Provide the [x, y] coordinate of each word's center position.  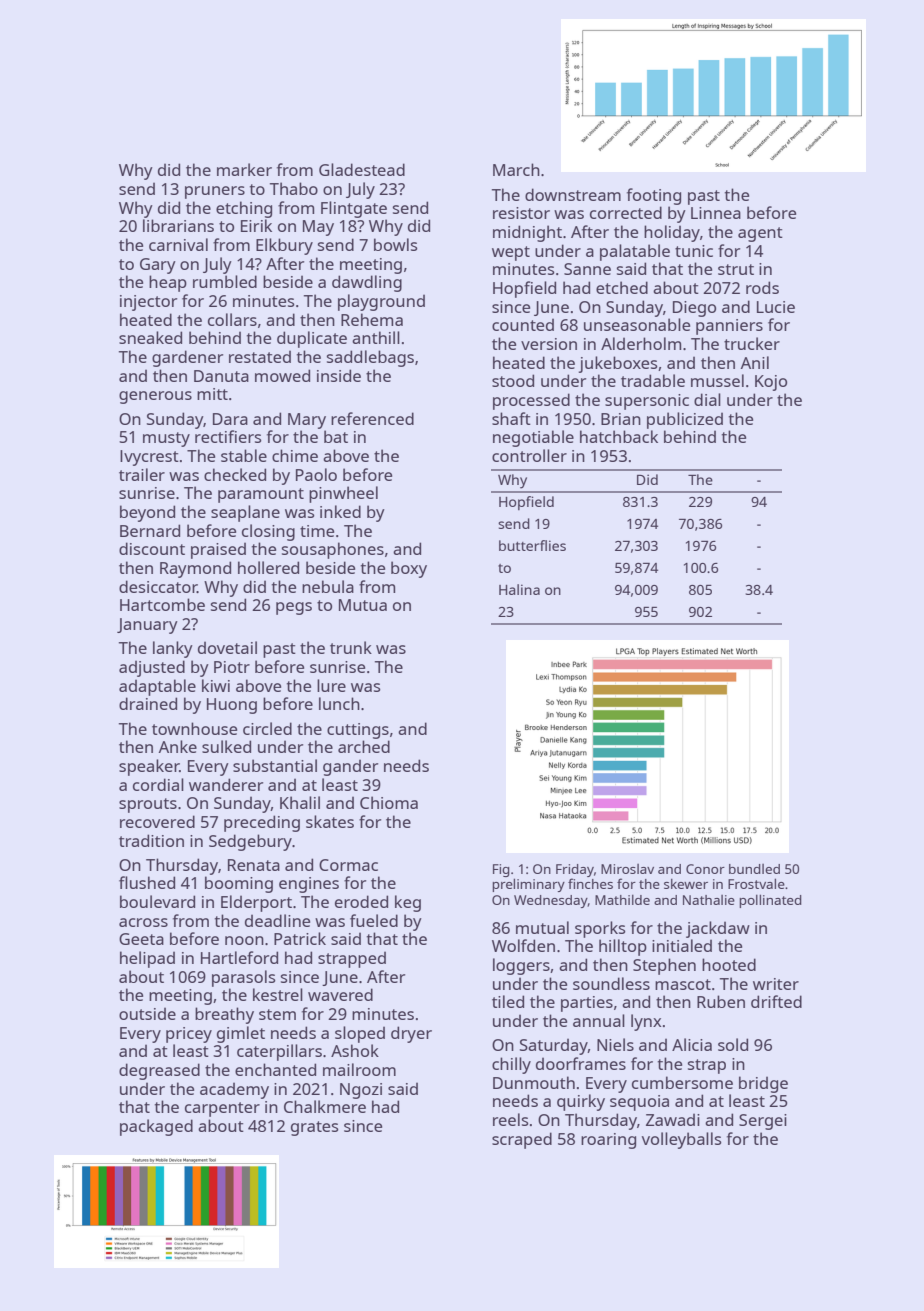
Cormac [348, 865]
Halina [519, 589]
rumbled [225, 281]
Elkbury [284, 246]
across [143, 922]
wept [511, 253]
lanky [173, 649]
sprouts [148, 805]
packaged [156, 1127]
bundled [754, 869]
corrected [626, 212]
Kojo [771, 383]
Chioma [389, 802]
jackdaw [718, 929]
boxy [409, 569]
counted [523, 324]
